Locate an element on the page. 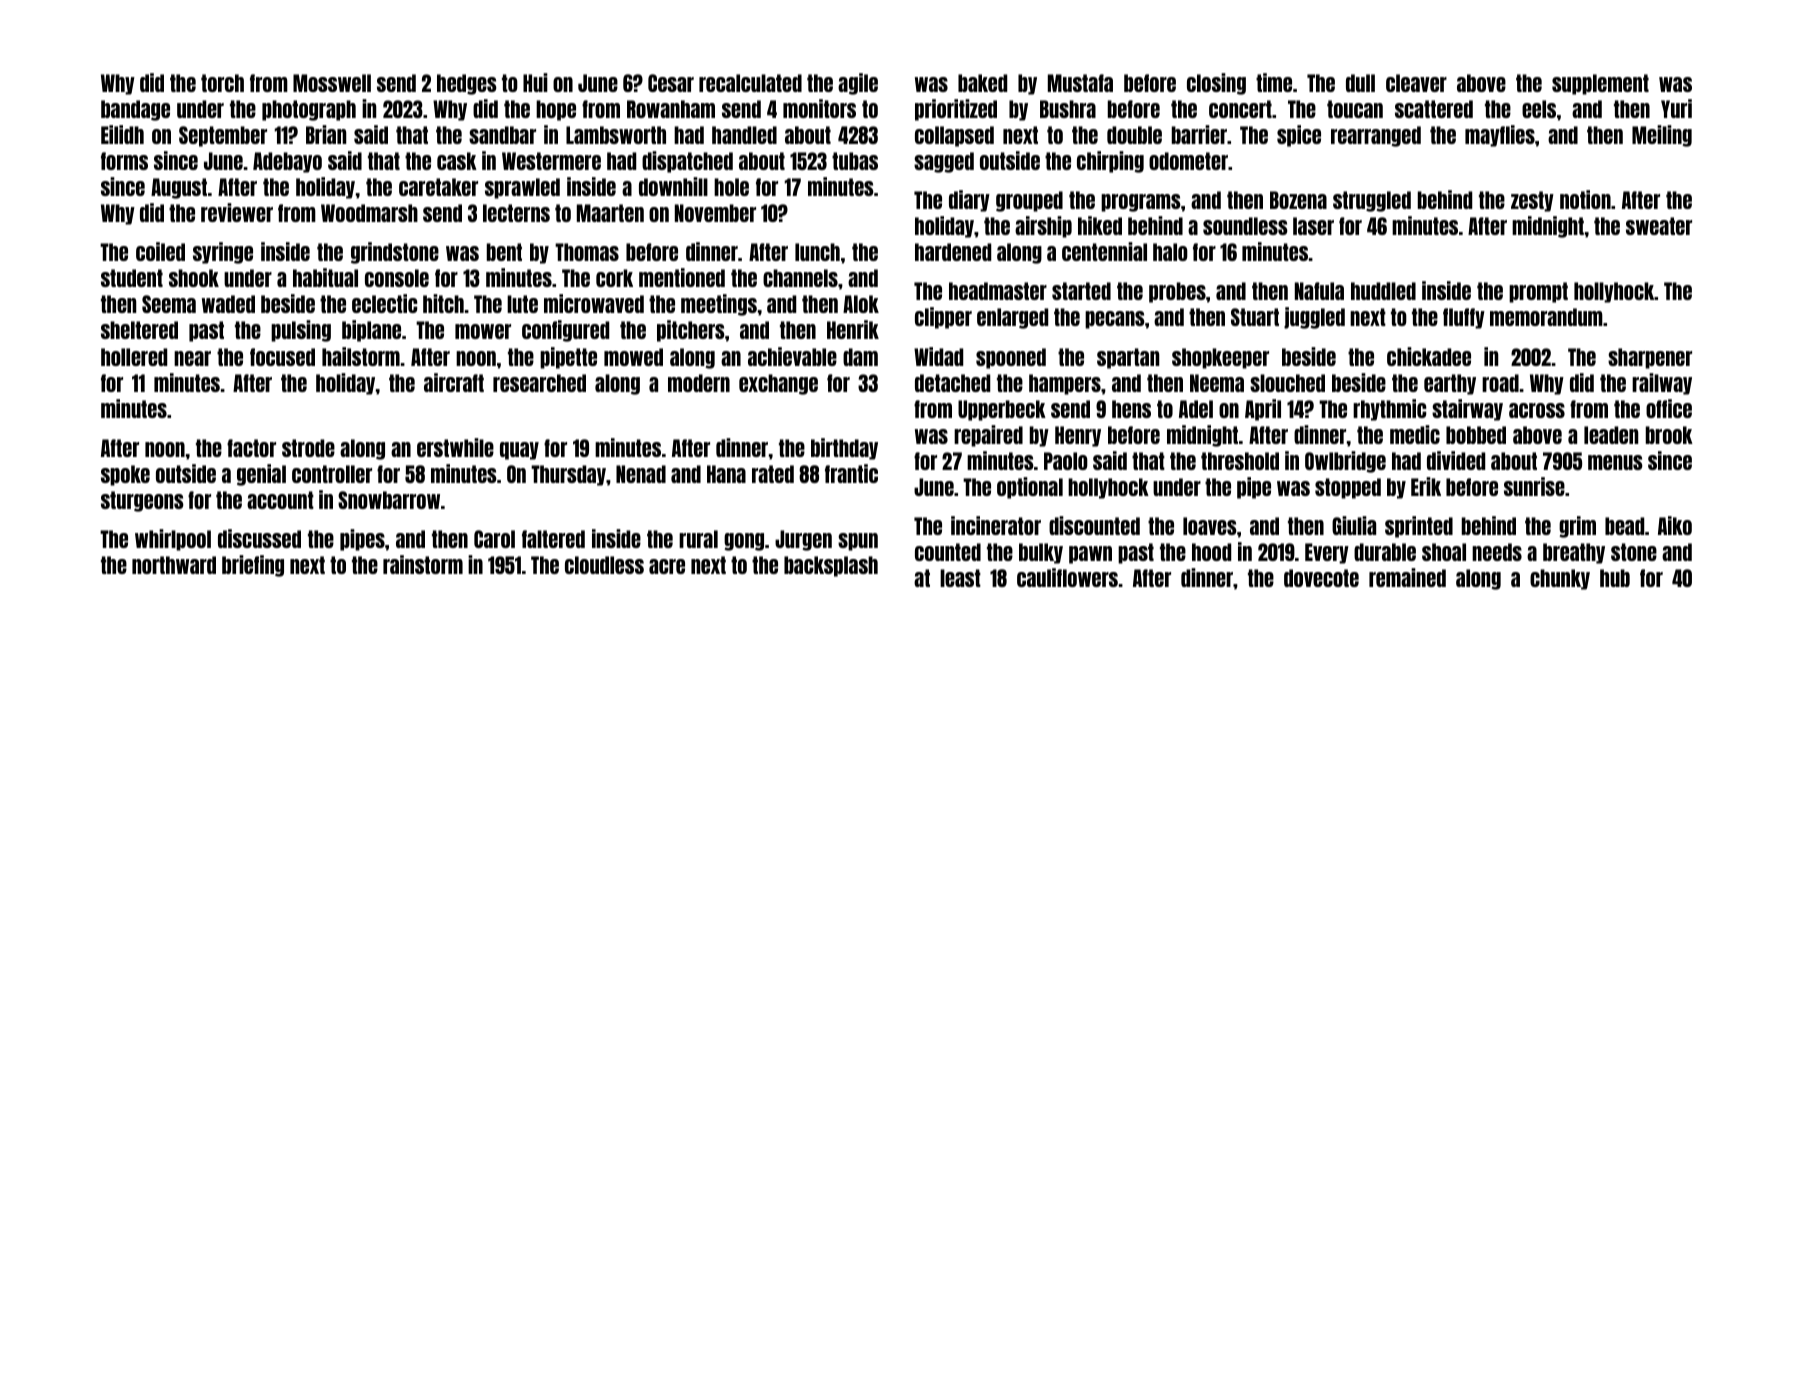 The width and height of the document is (1793, 1385). headmaster is located at coordinates (998, 291).
